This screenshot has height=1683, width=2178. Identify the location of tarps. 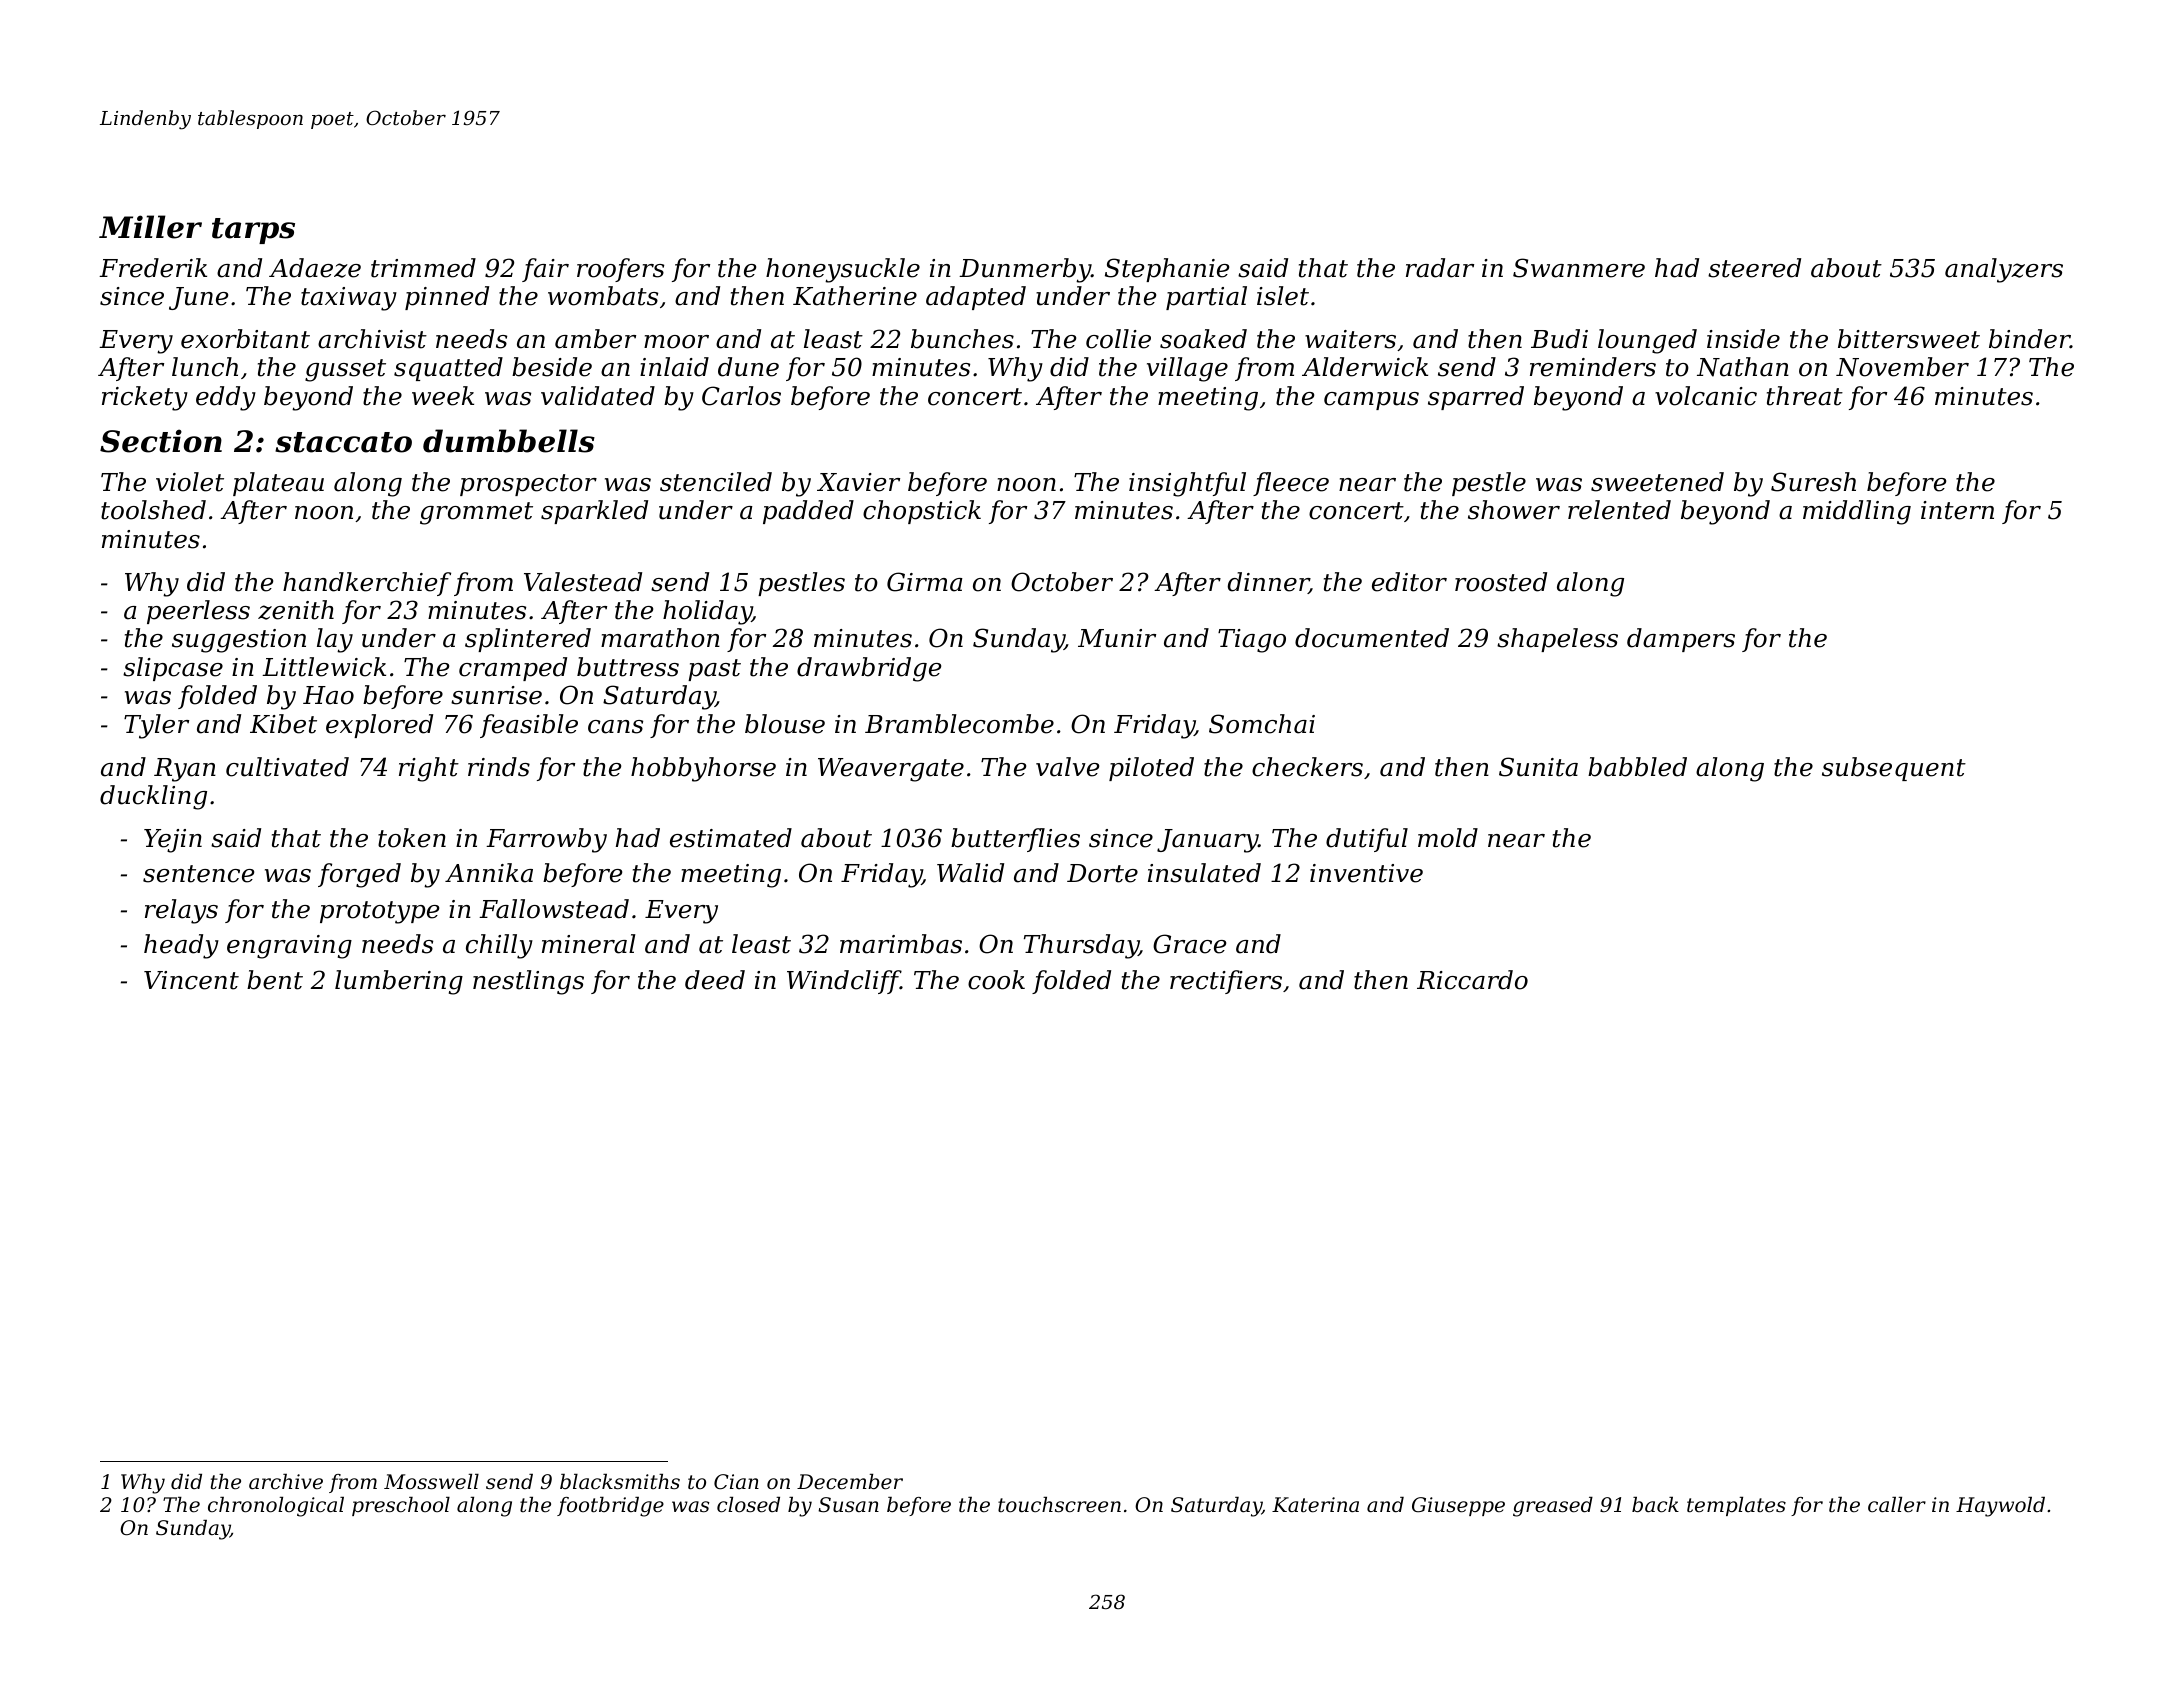
(253, 231).
